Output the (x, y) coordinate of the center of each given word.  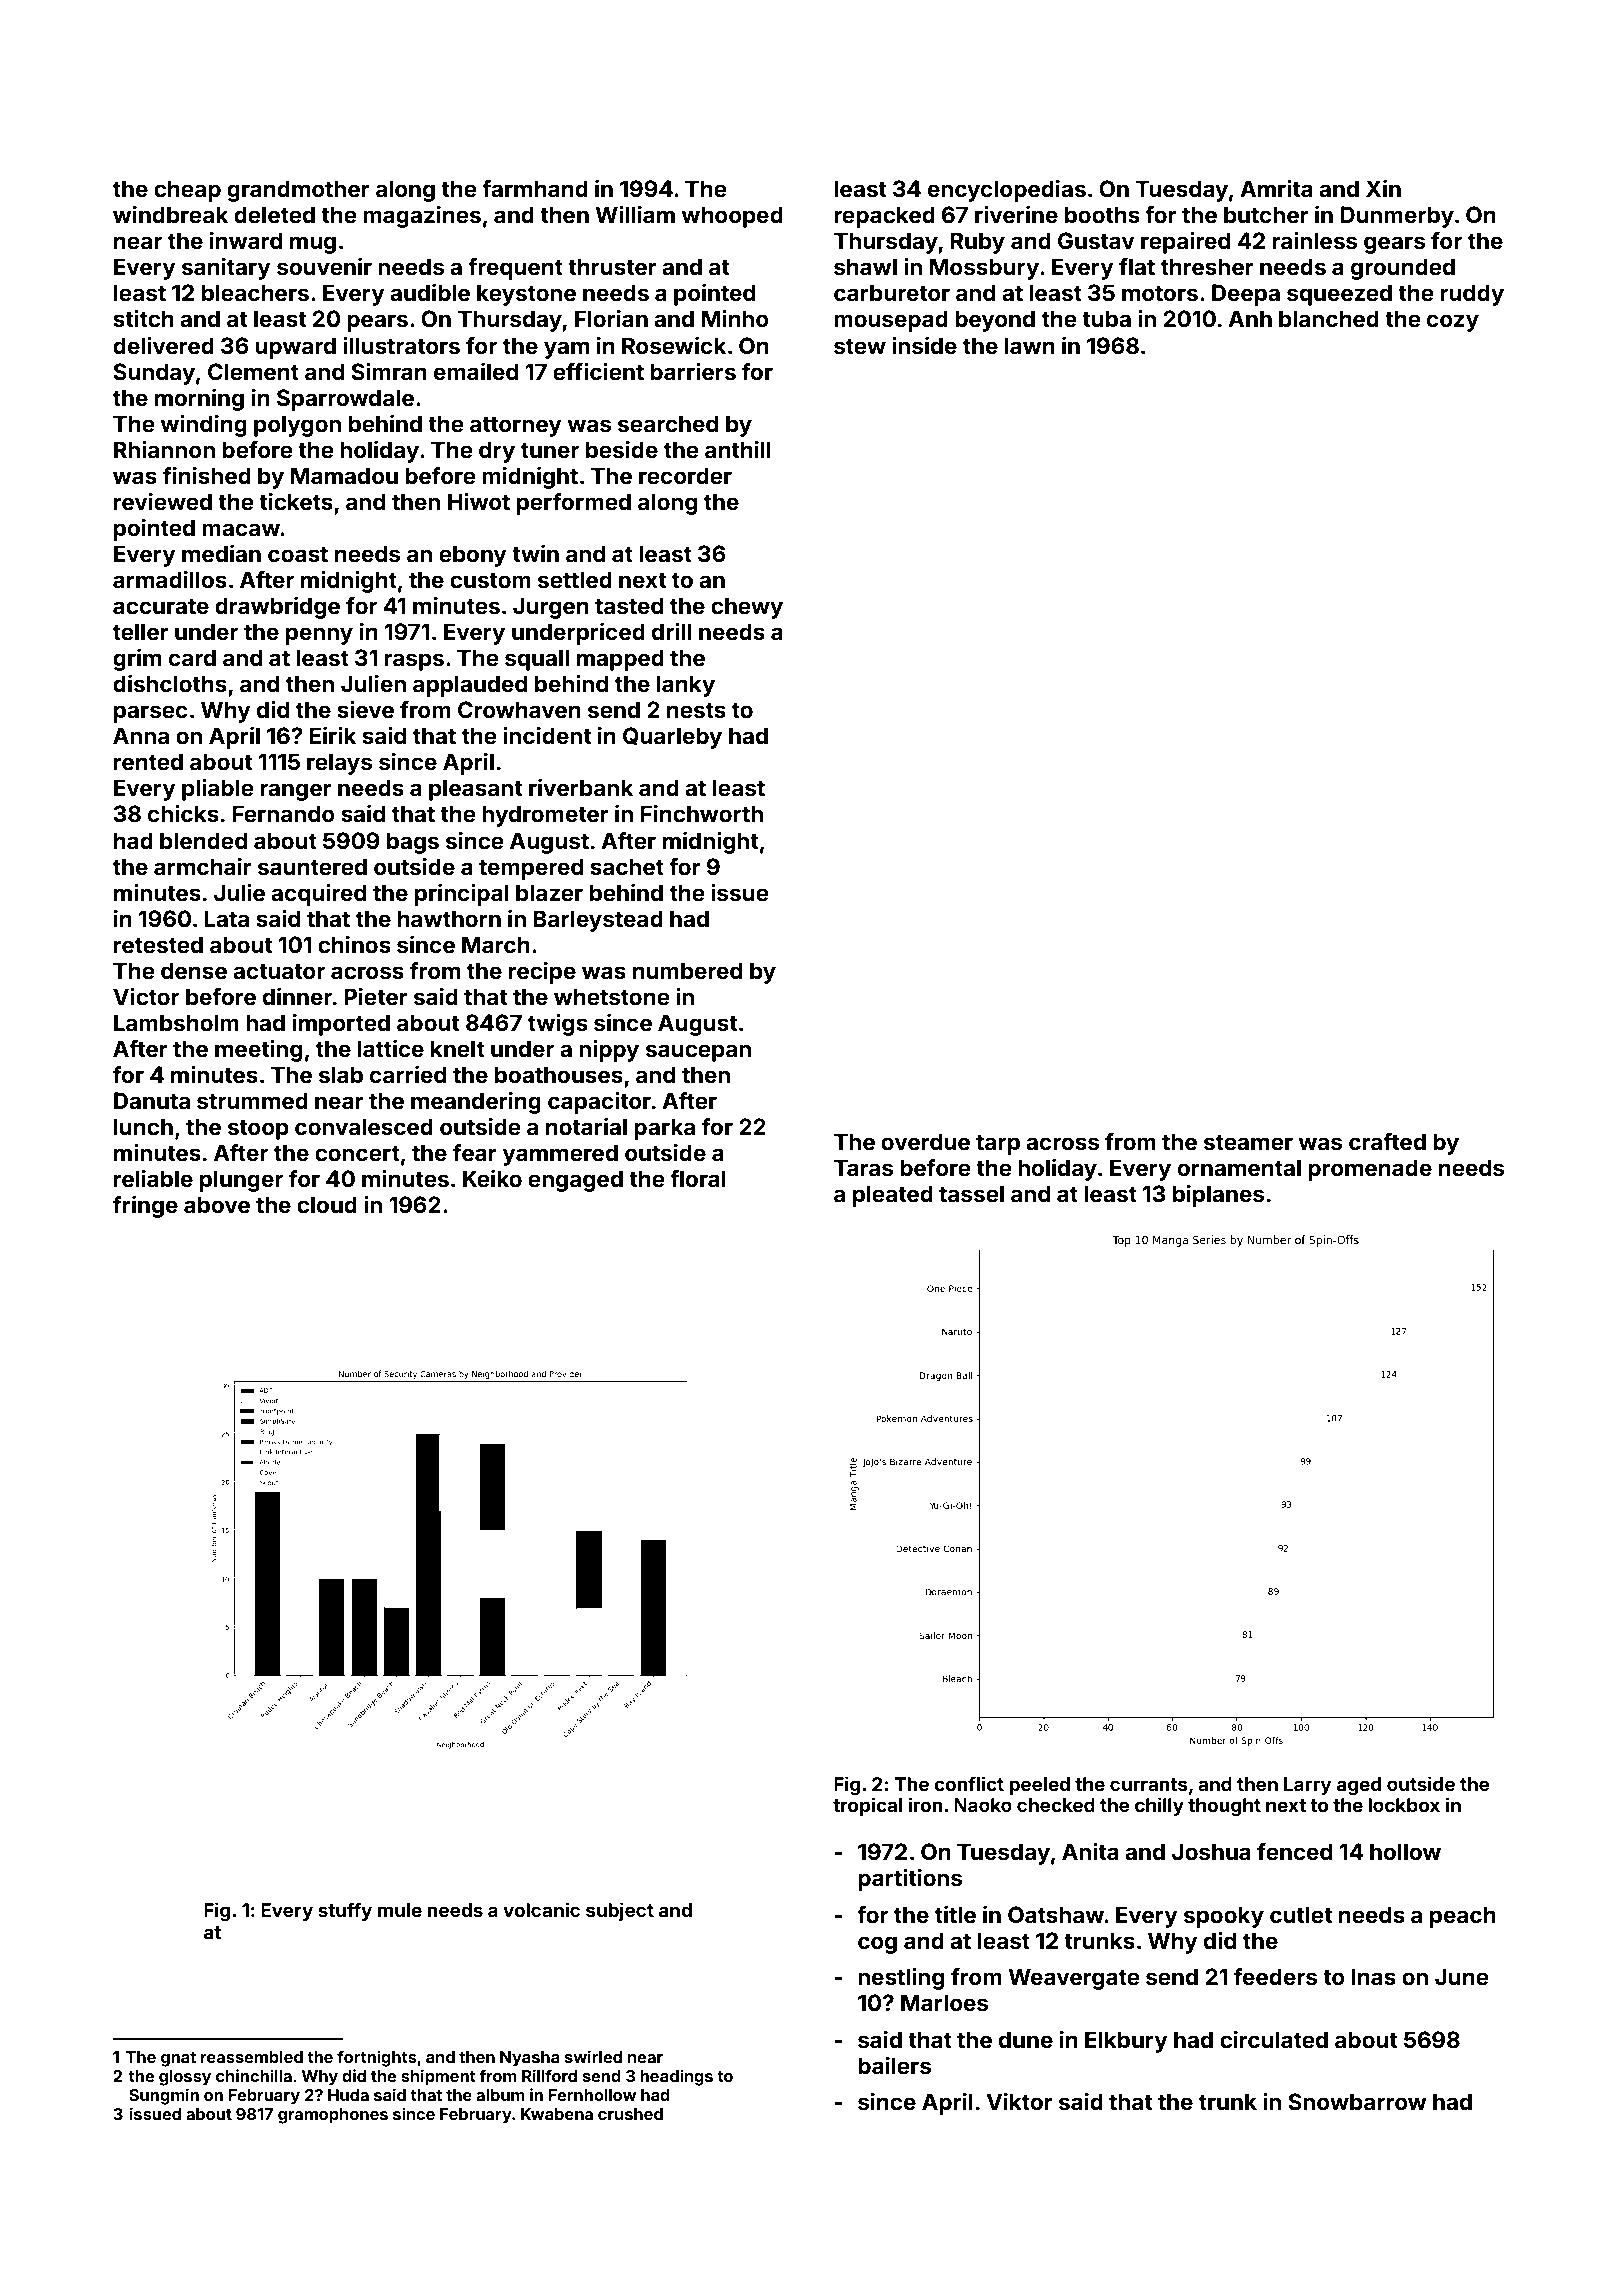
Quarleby (672, 738)
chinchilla (254, 2075)
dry (497, 452)
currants (1149, 1784)
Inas (1373, 1976)
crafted (1387, 1141)
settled (575, 579)
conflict (969, 1783)
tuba (1106, 318)
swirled (593, 2056)
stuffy (345, 1911)
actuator (279, 971)
